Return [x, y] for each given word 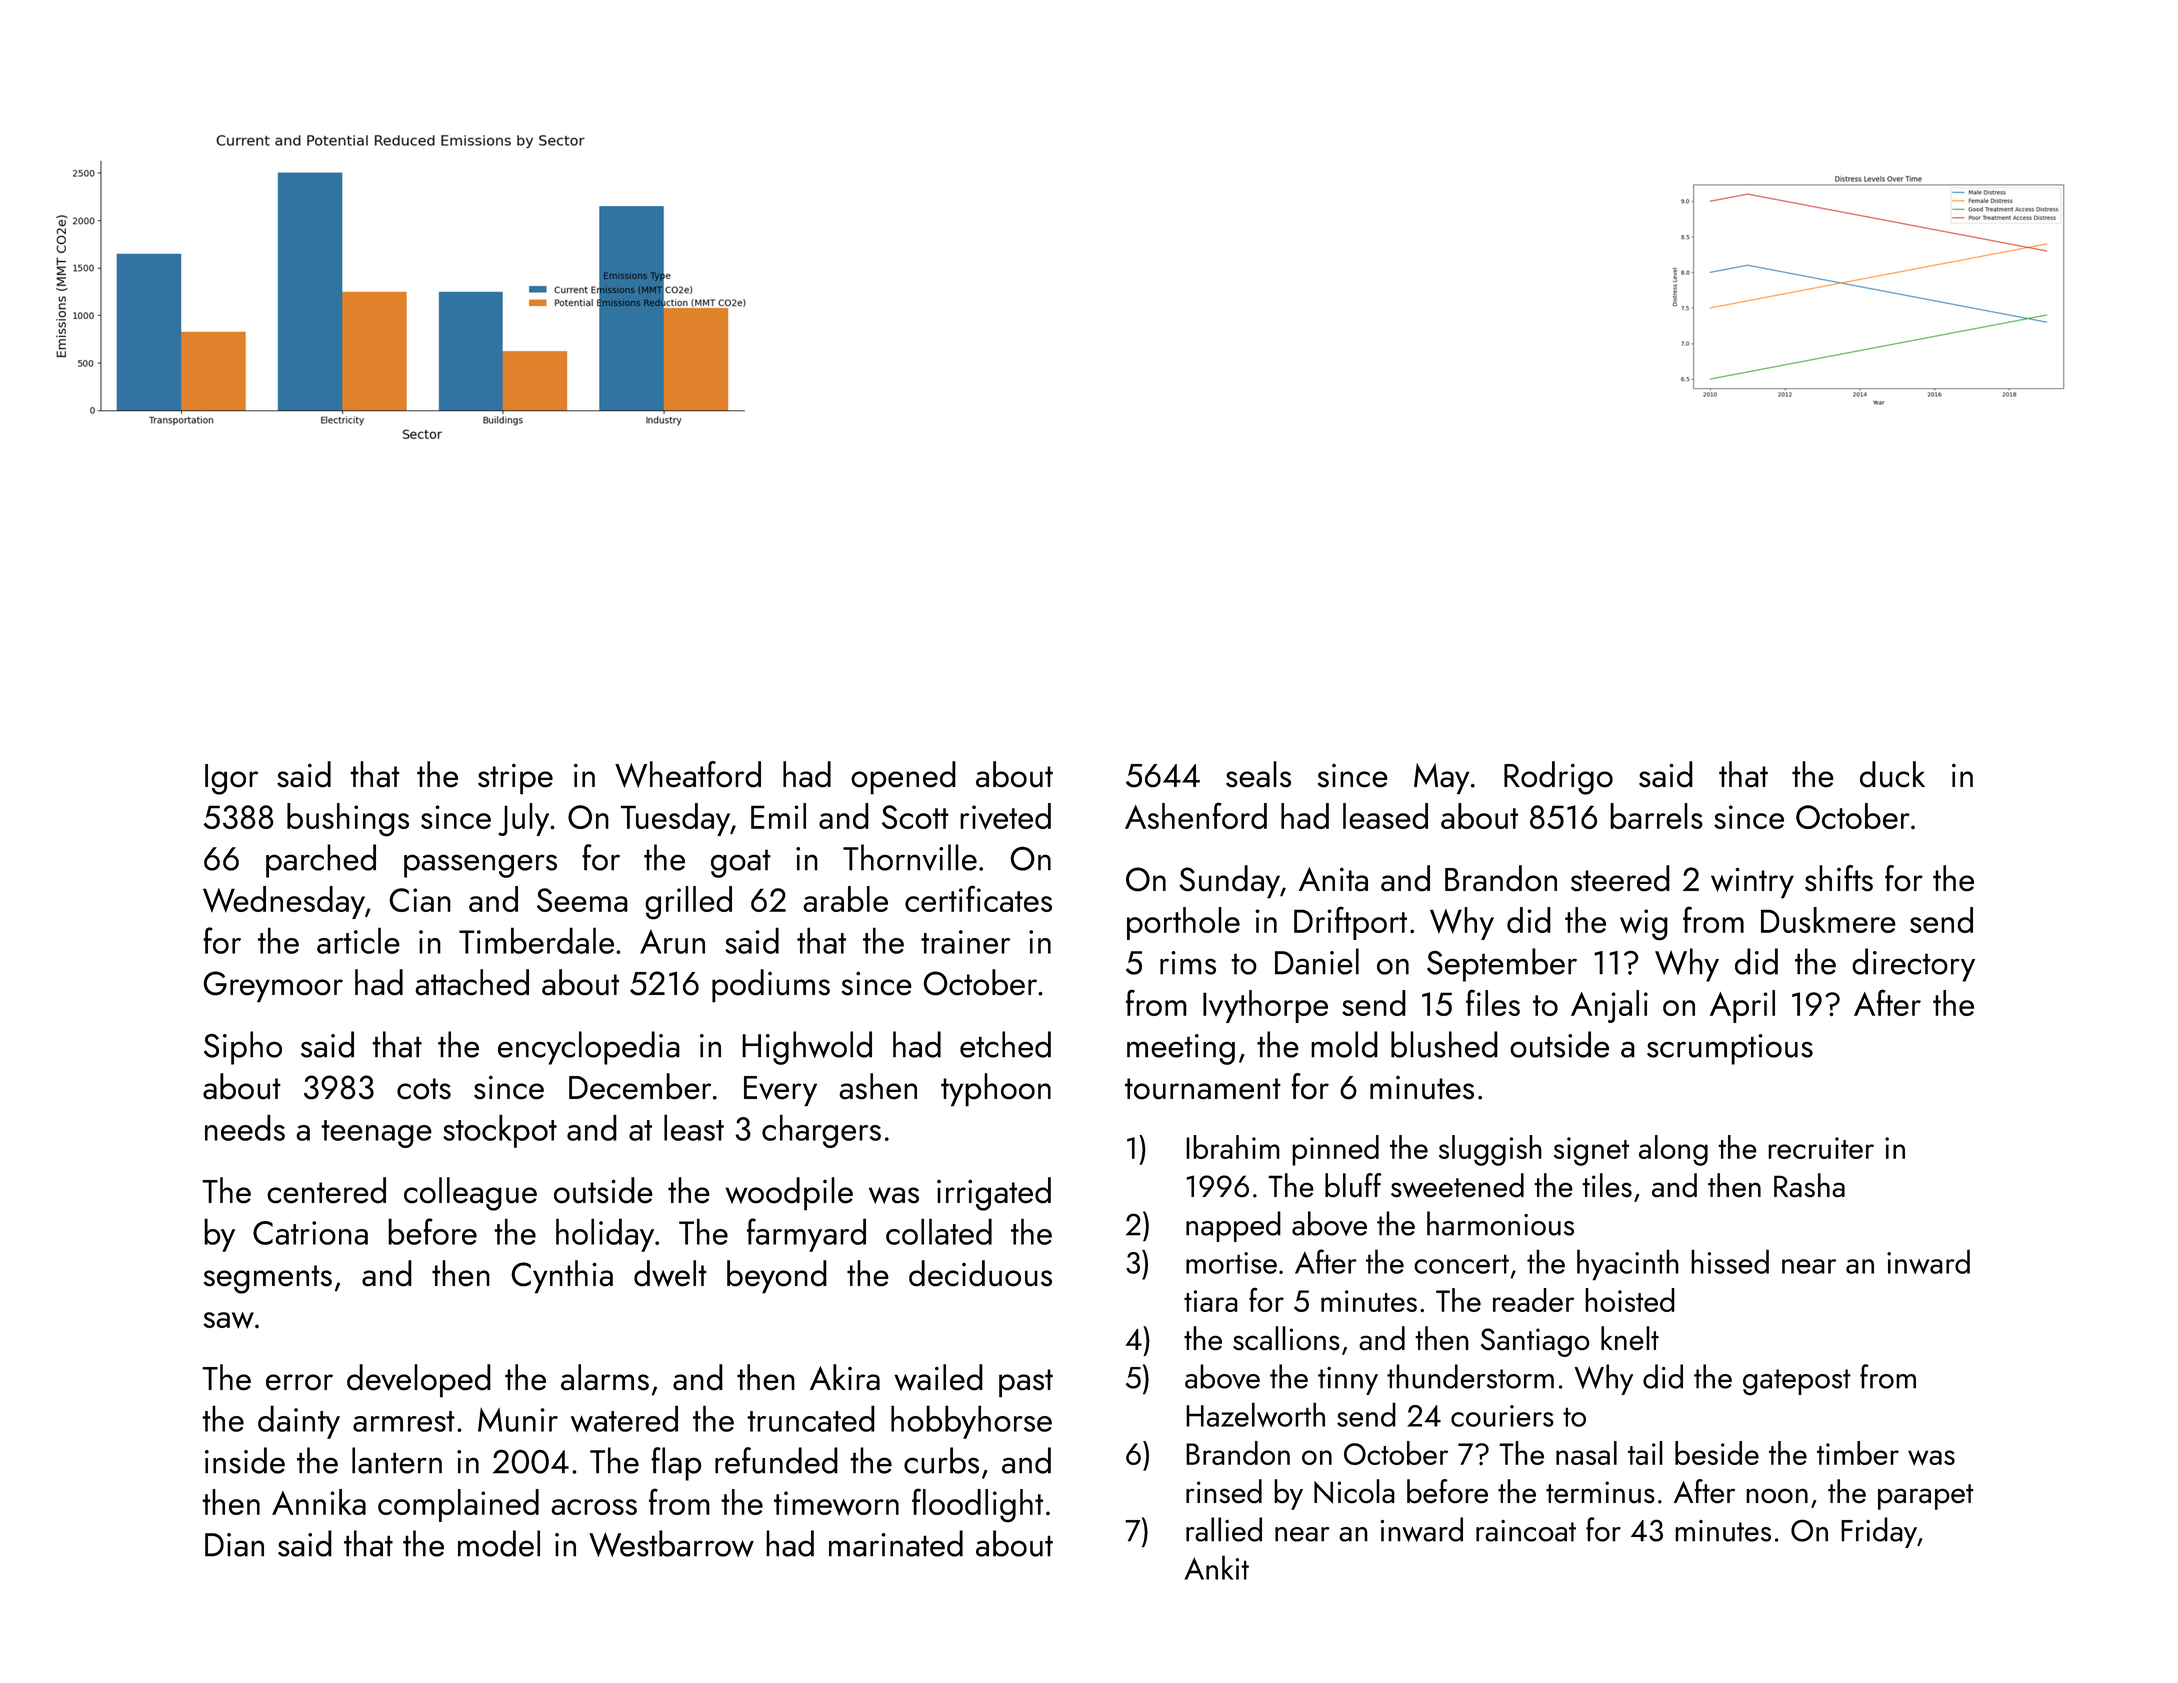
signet [1591, 1151]
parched [321, 861]
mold [1344, 1044]
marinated [896, 1543]
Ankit [1217, 1567]
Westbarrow [671, 1543]
